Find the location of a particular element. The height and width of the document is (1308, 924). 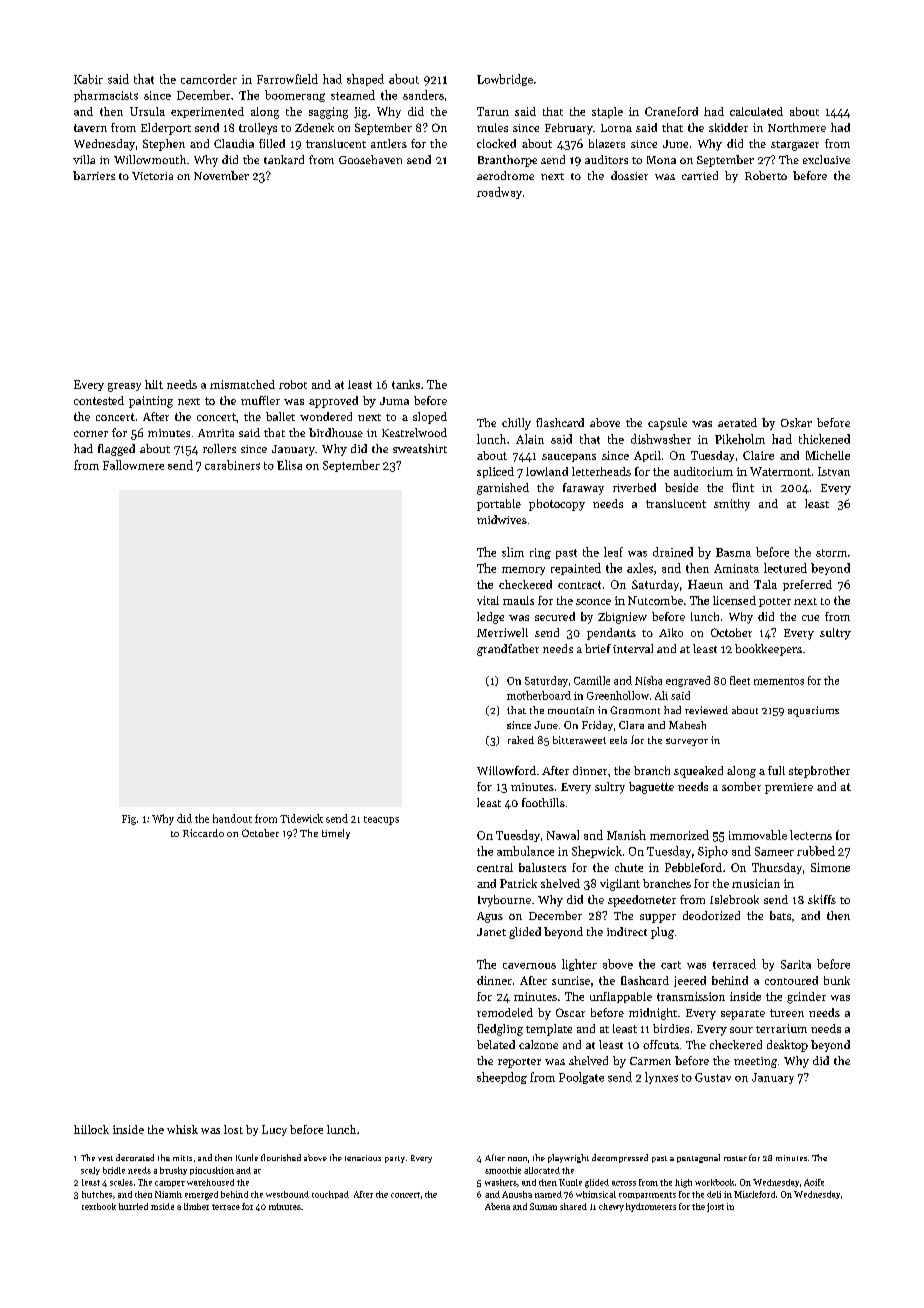

Elisa is located at coordinates (289, 465).
